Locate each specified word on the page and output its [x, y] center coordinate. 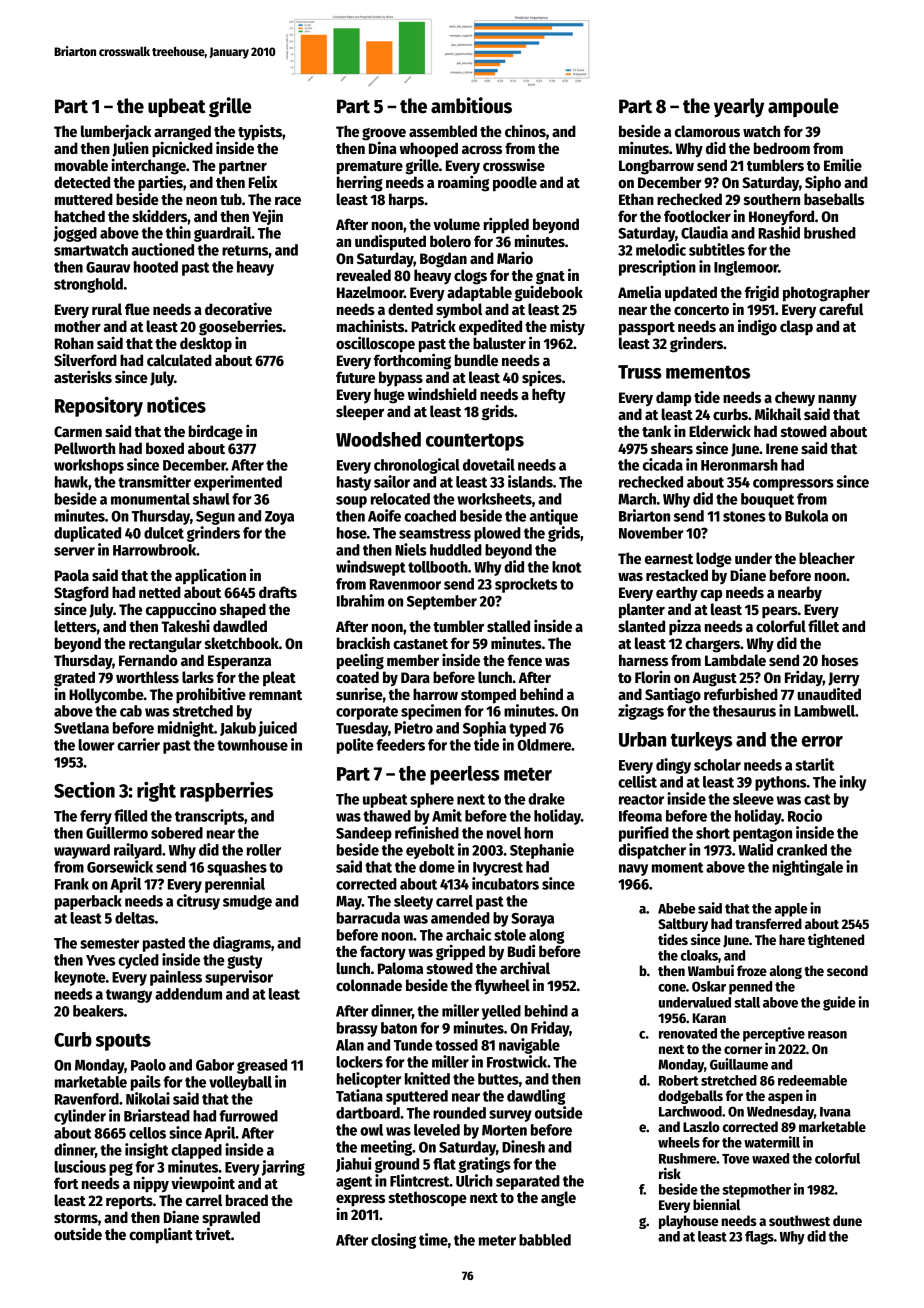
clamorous [707, 131]
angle [558, 1199]
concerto [701, 310]
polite [355, 746]
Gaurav [108, 267]
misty [567, 327]
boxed [165, 448]
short [713, 833]
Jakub [238, 729]
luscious [80, 1166]
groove [384, 134]
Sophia [484, 729]
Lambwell [824, 711]
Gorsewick [120, 866]
